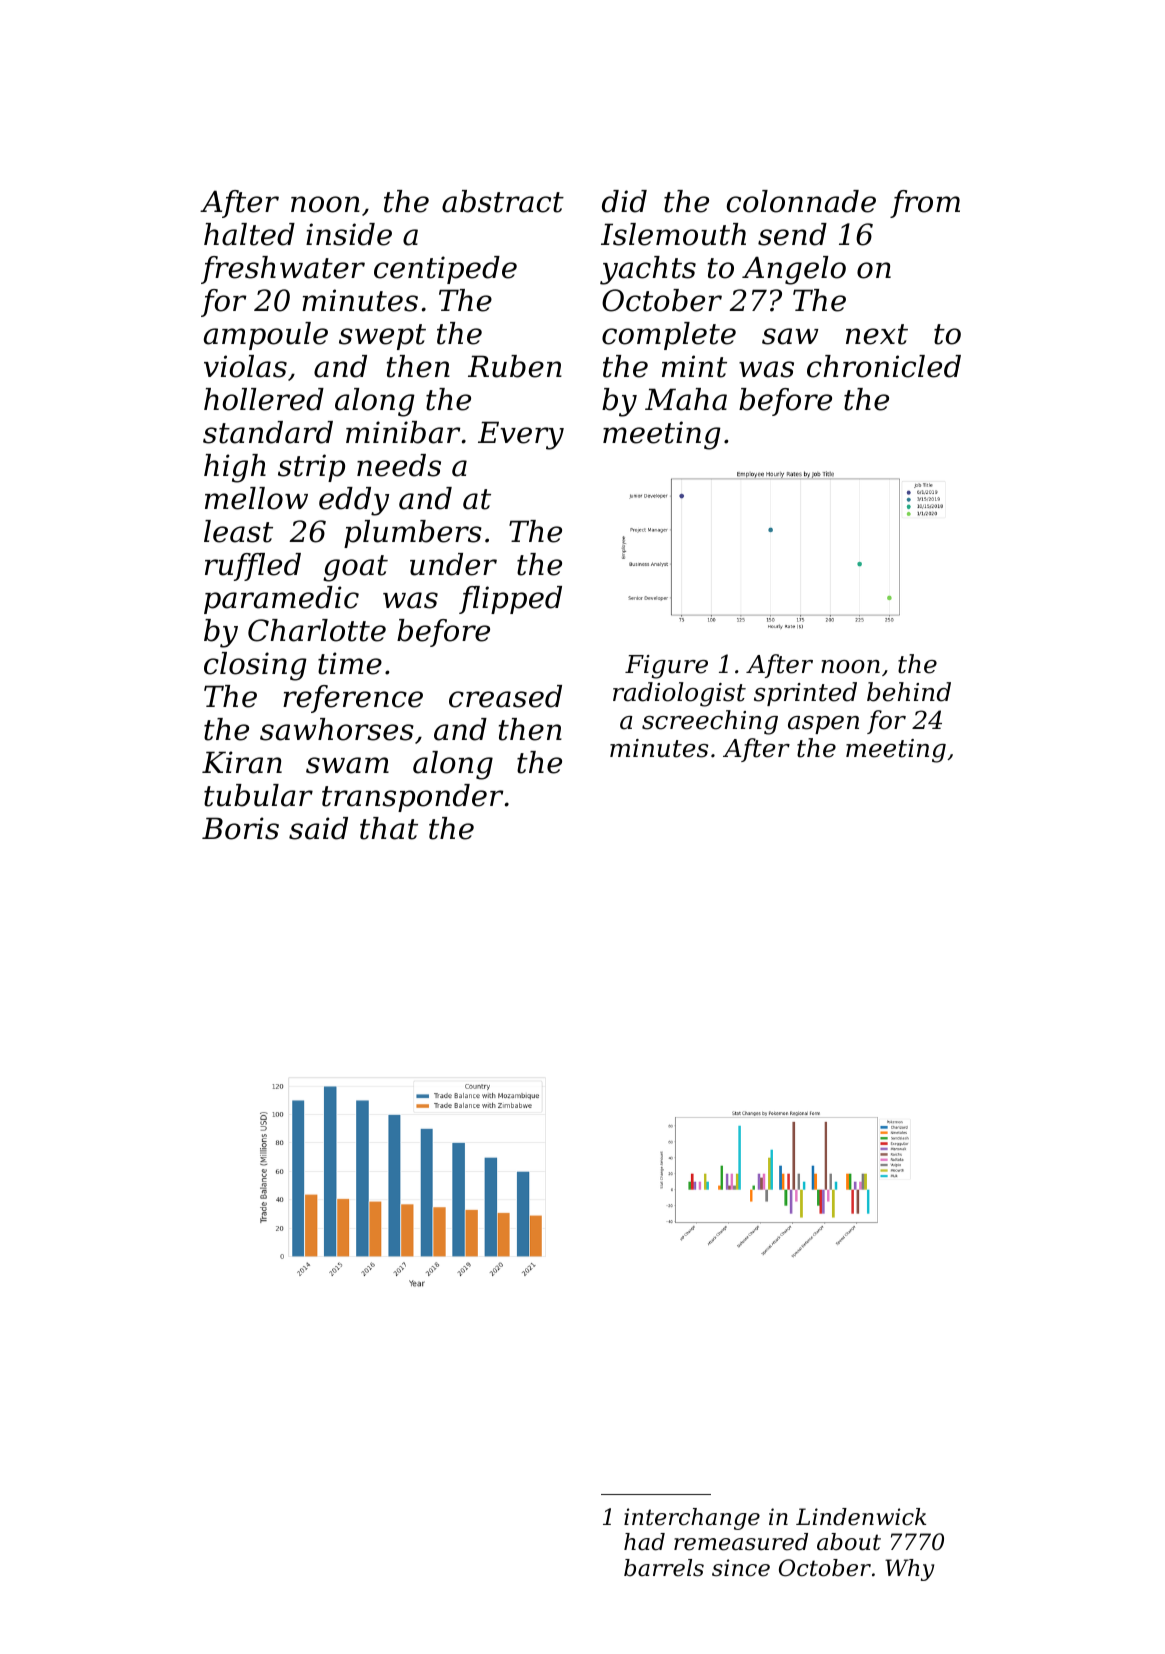 This image has height=1654, width=1165. I want to click on transponder, so click(412, 798).
